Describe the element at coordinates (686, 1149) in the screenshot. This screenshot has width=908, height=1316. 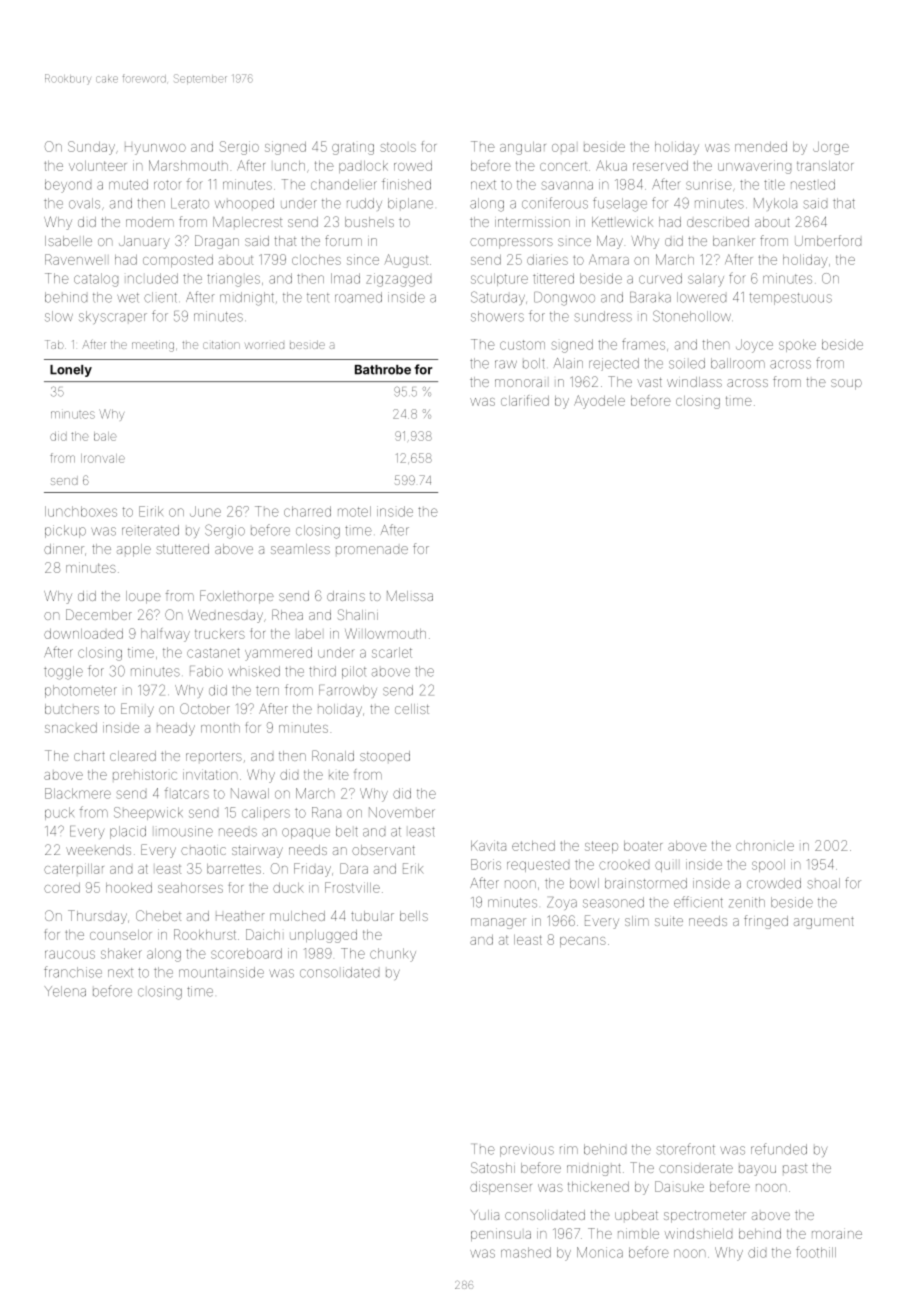
I see `storefront` at that location.
